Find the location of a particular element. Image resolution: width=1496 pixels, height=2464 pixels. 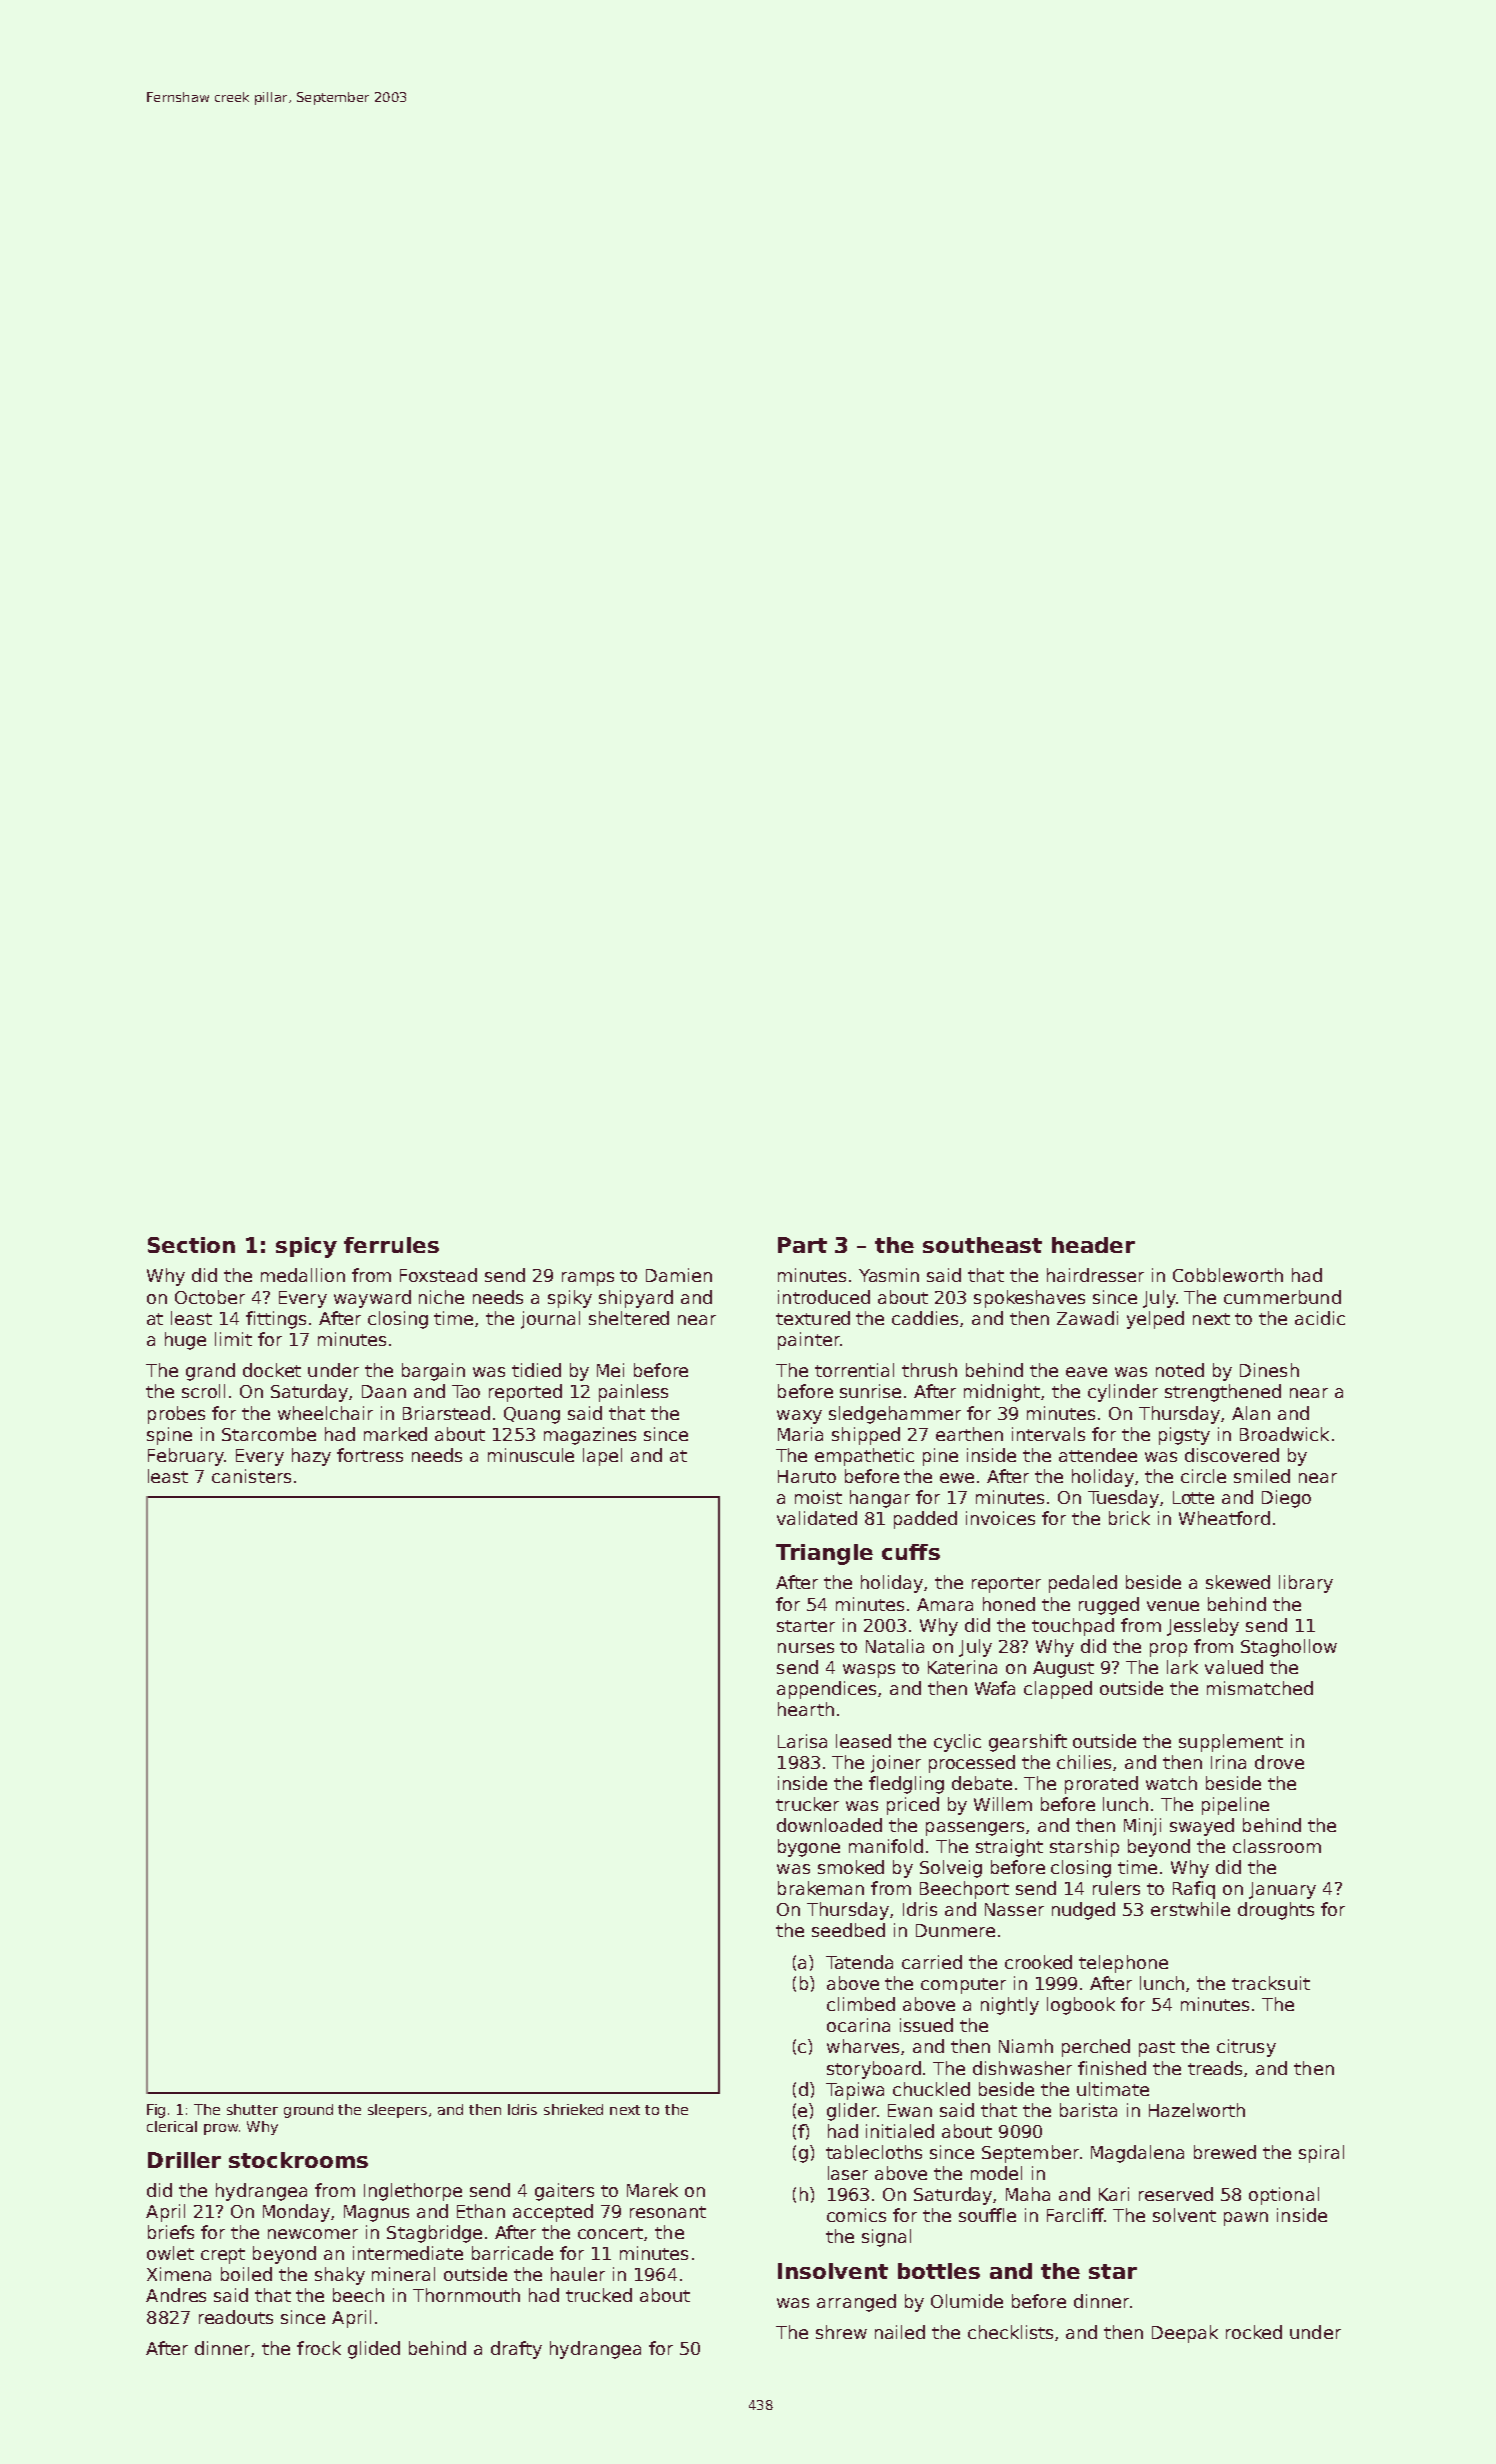

nailed is located at coordinates (900, 2332).
